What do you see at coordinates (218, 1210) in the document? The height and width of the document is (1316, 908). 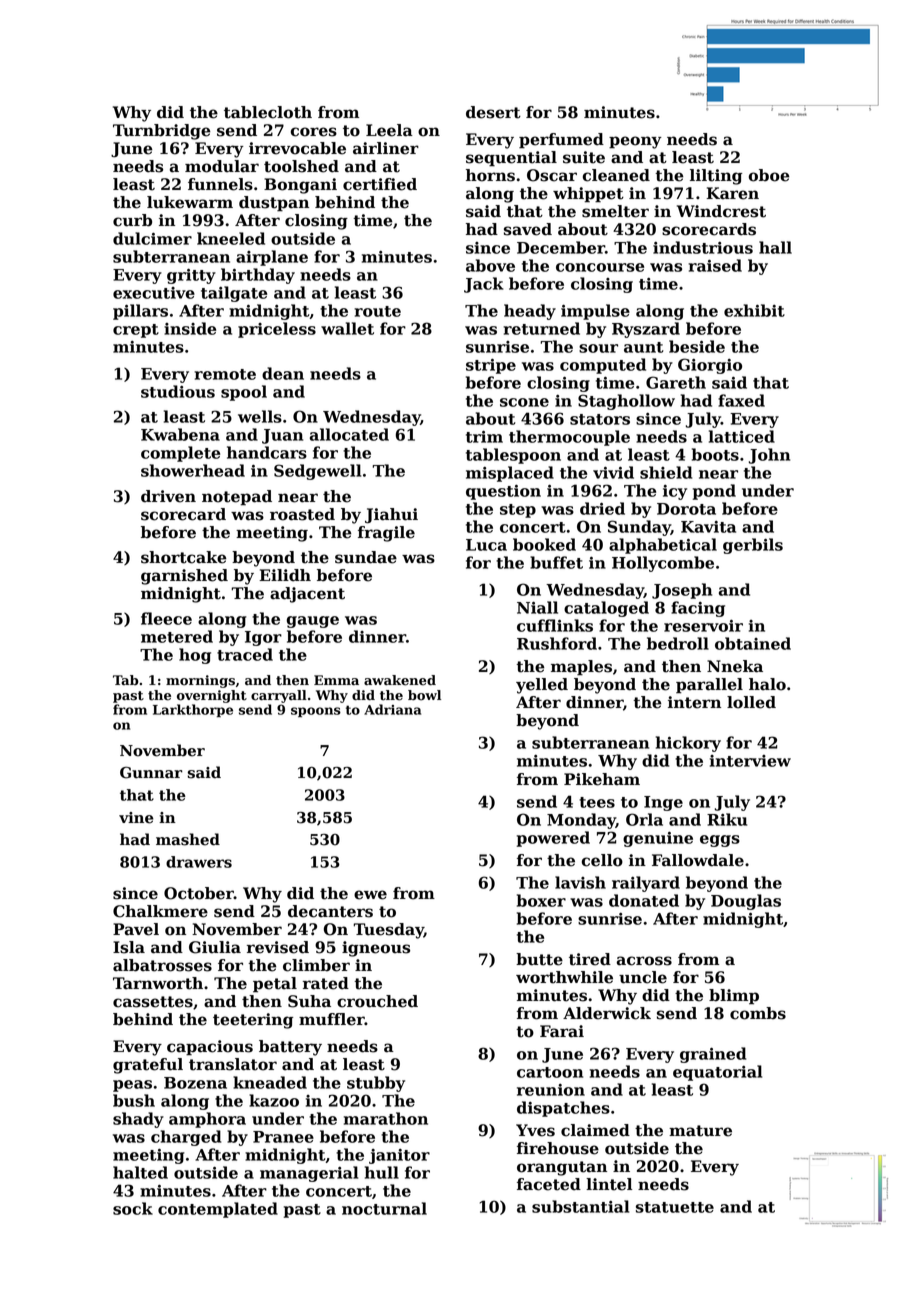 I see `contemplated` at bounding box center [218, 1210].
